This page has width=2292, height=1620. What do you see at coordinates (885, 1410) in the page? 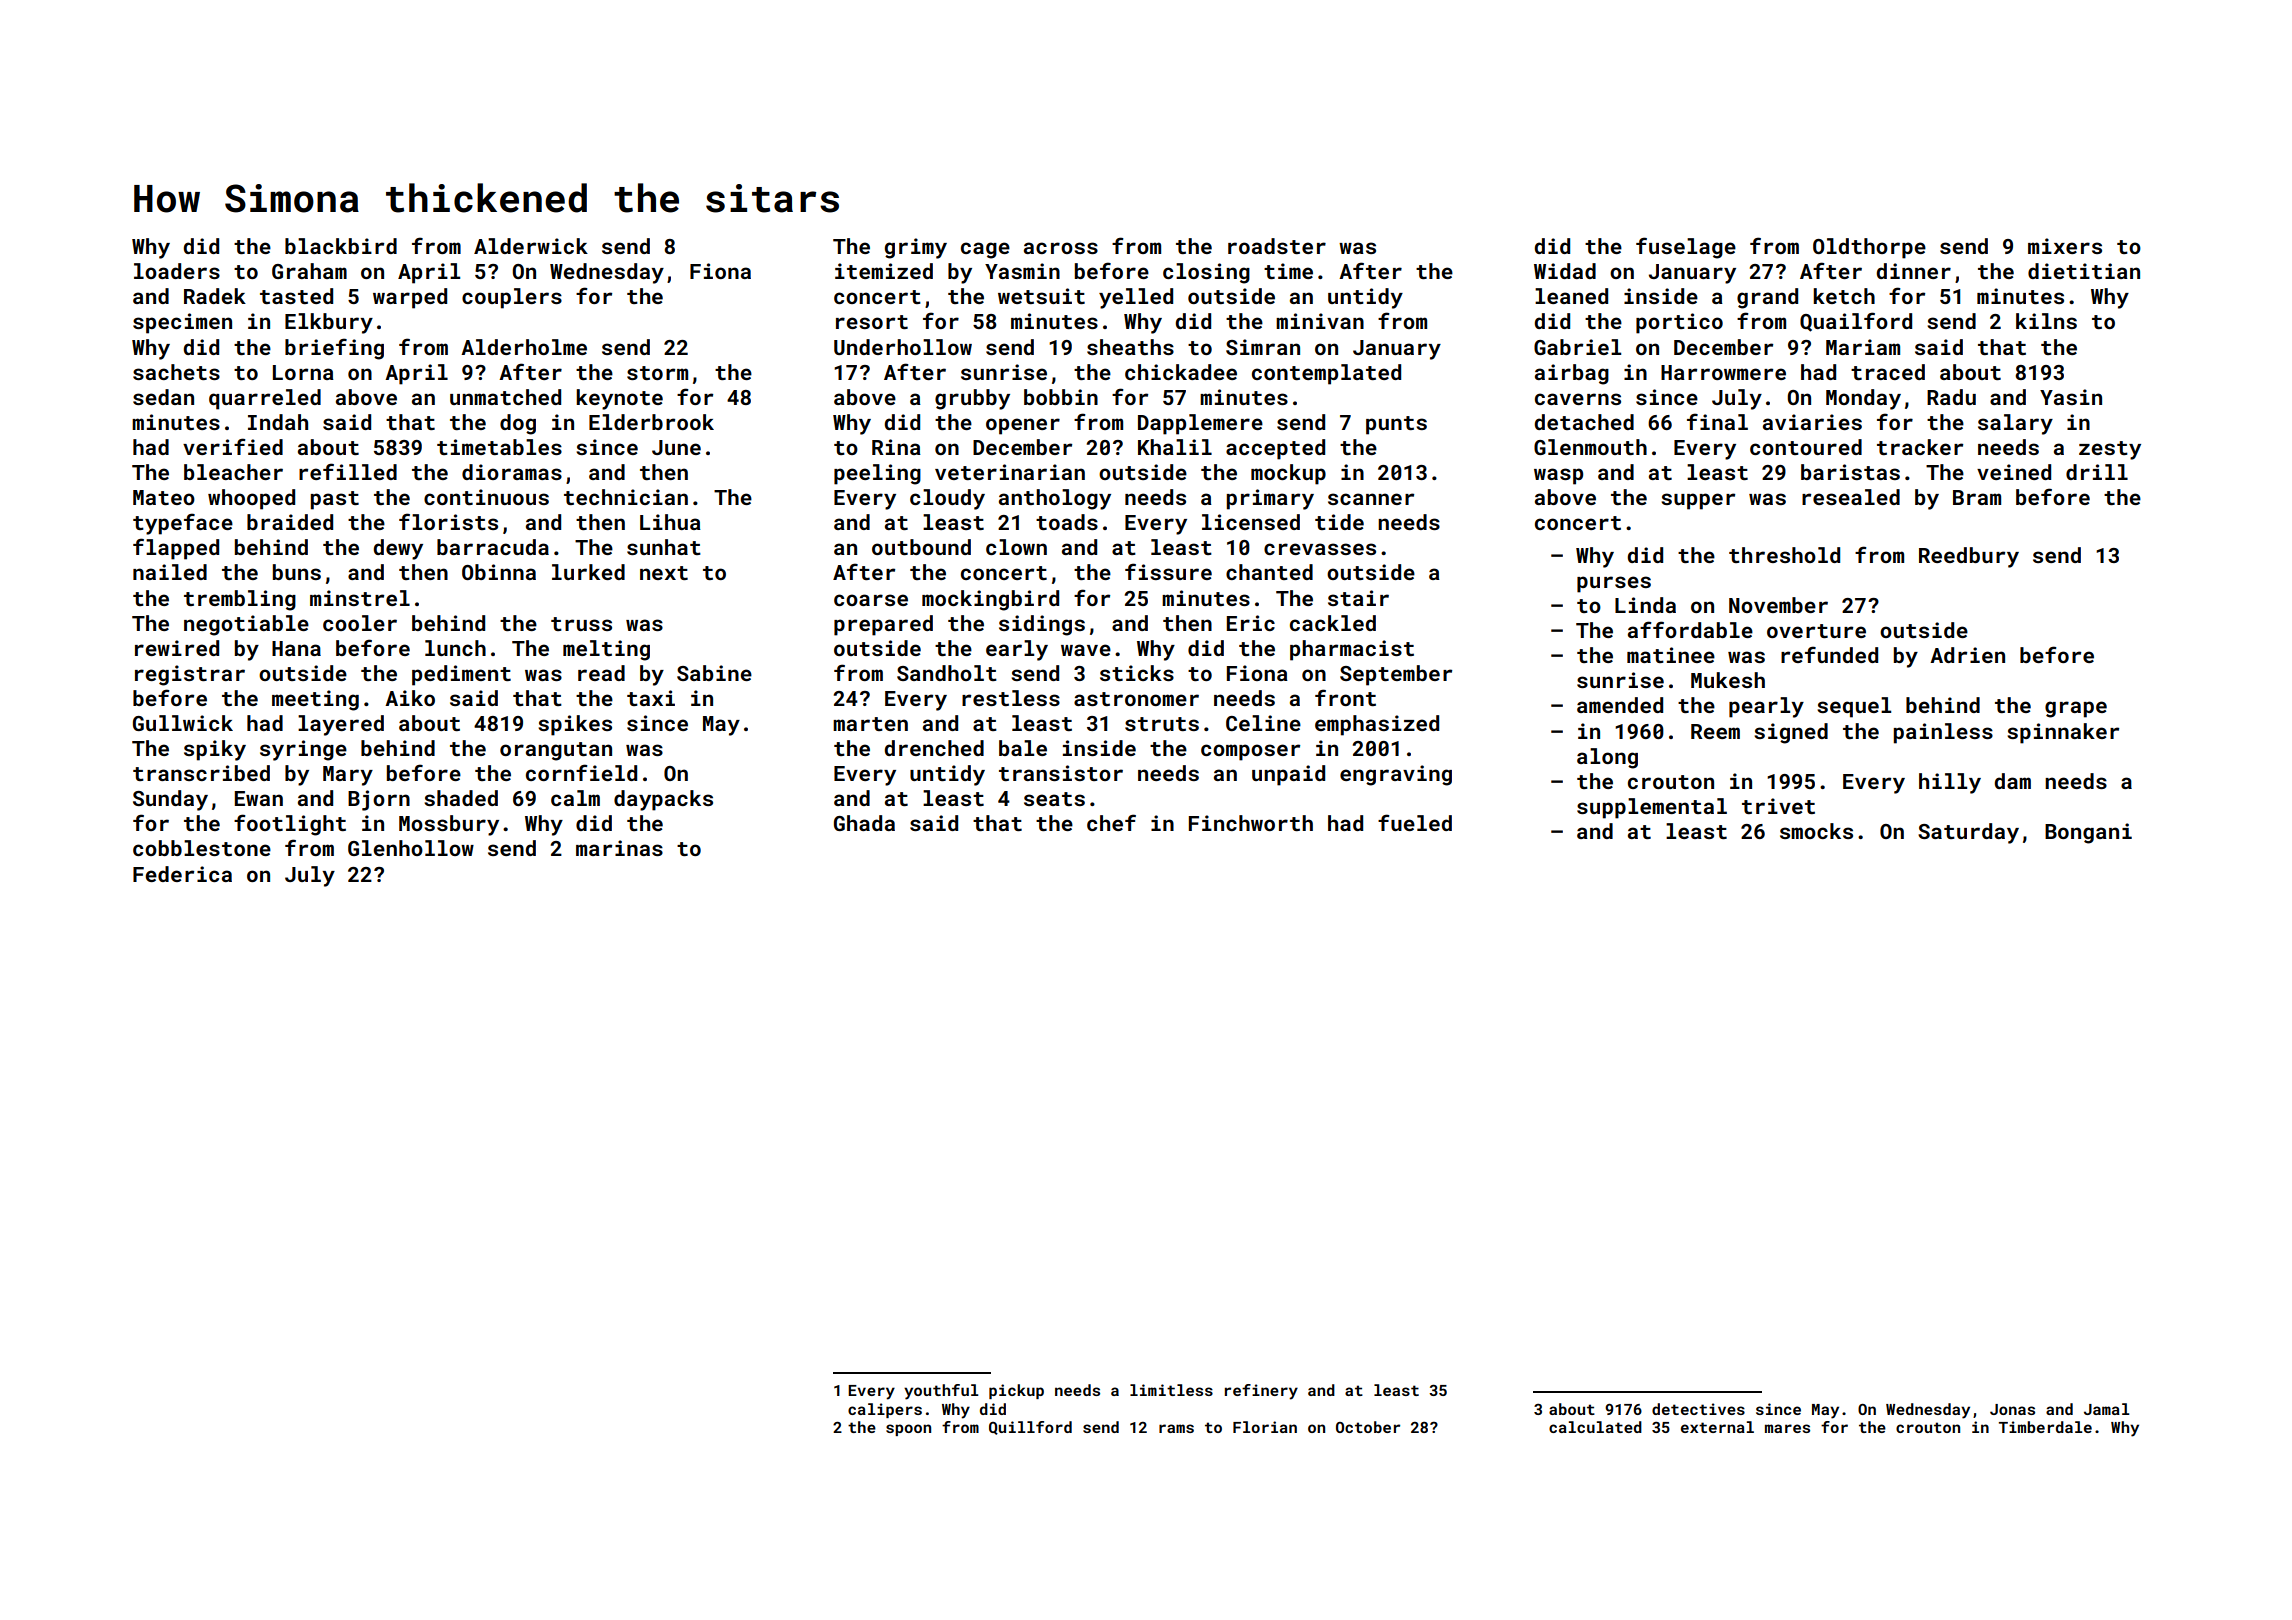
I see `calipers` at bounding box center [885, 1410].
